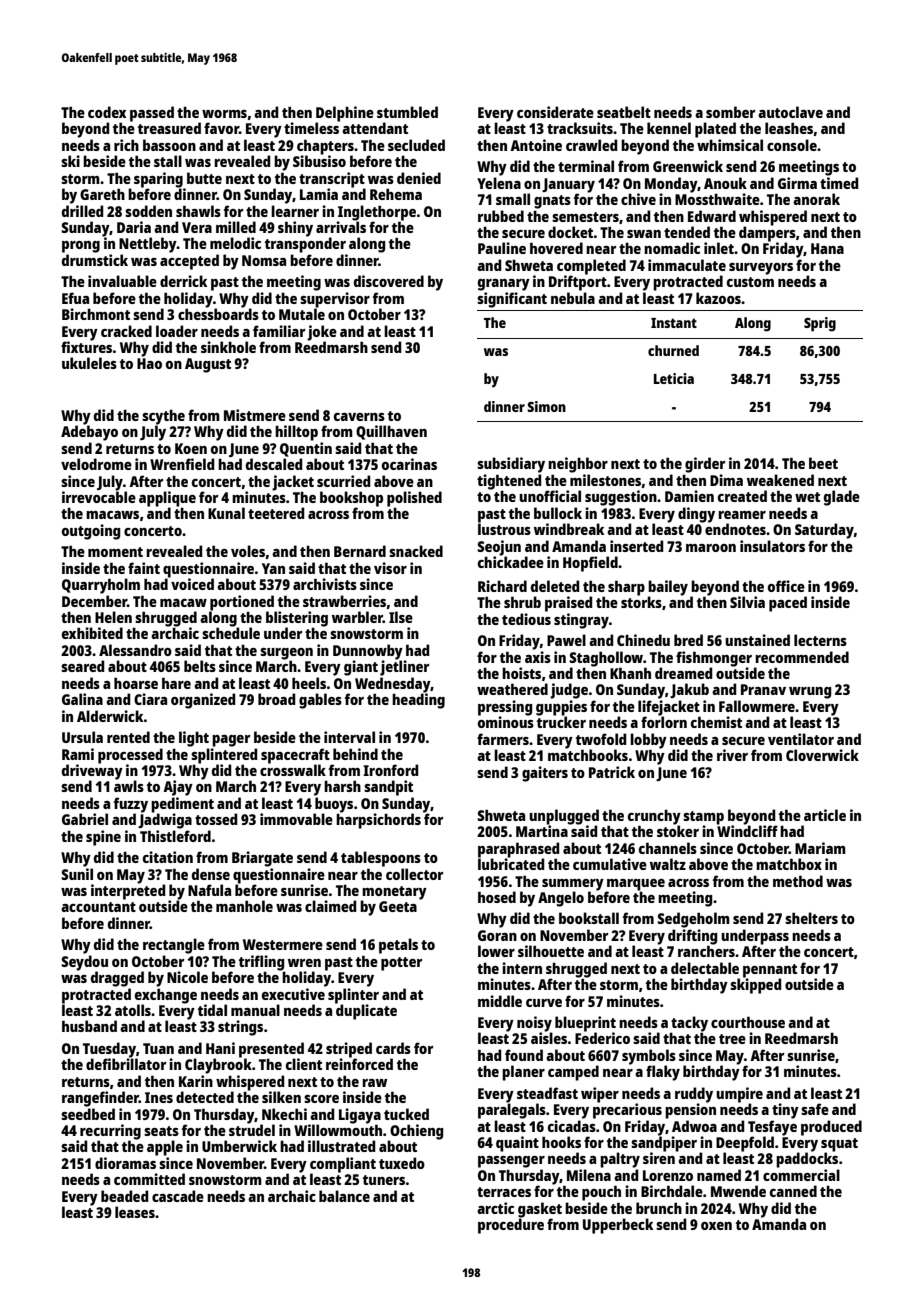 This page has height=1312, width=924. Describe the element at coordinates (555, 112) in the page. I see `considerate` at that location.
